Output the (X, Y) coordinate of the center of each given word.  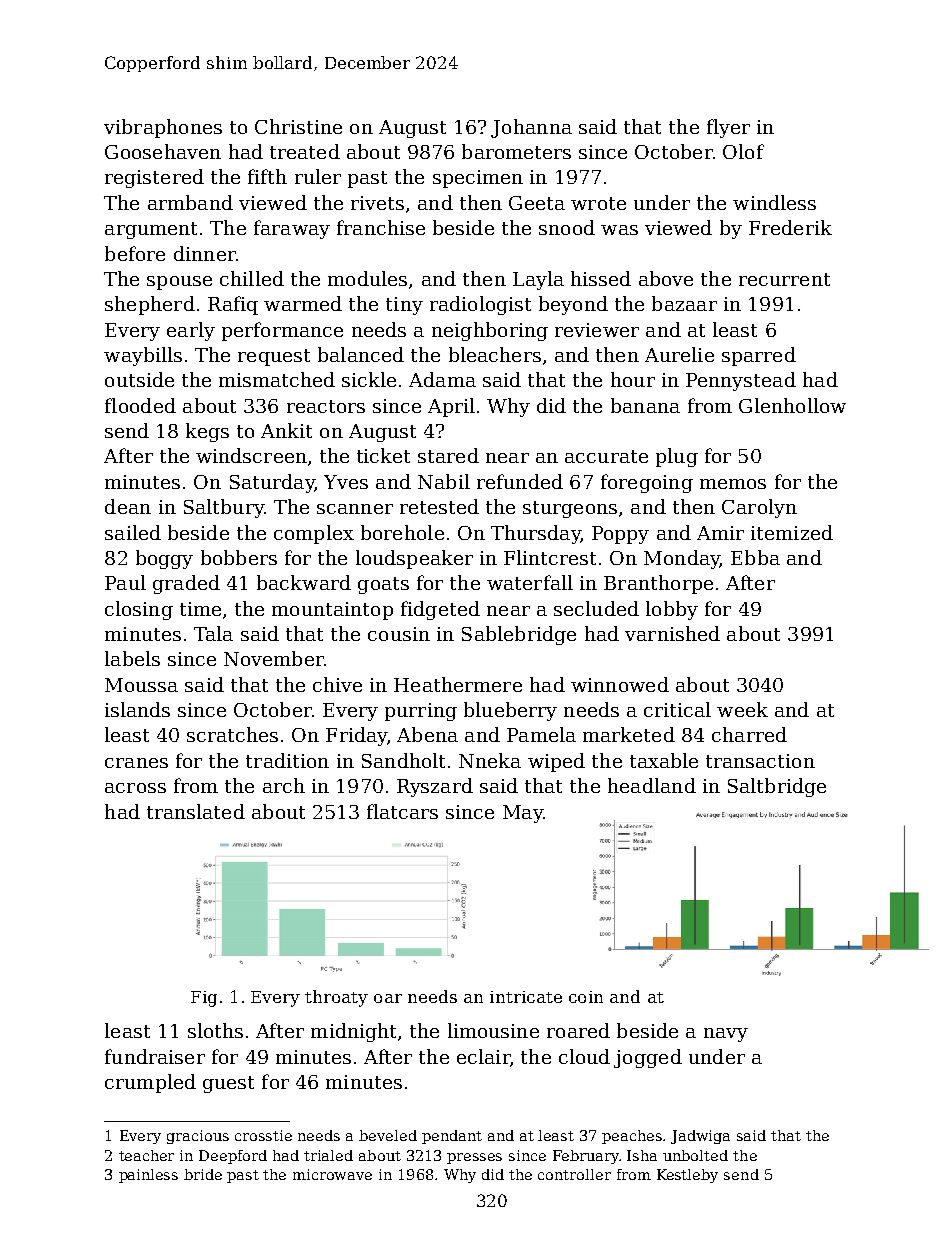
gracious (198, 1137)
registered (154, 178)
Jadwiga (700, 1137)
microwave (332, 1174)
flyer (728, 128)
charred (749, 734)
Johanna (531, 128)
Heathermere (458, 684)
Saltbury (224, 508)
